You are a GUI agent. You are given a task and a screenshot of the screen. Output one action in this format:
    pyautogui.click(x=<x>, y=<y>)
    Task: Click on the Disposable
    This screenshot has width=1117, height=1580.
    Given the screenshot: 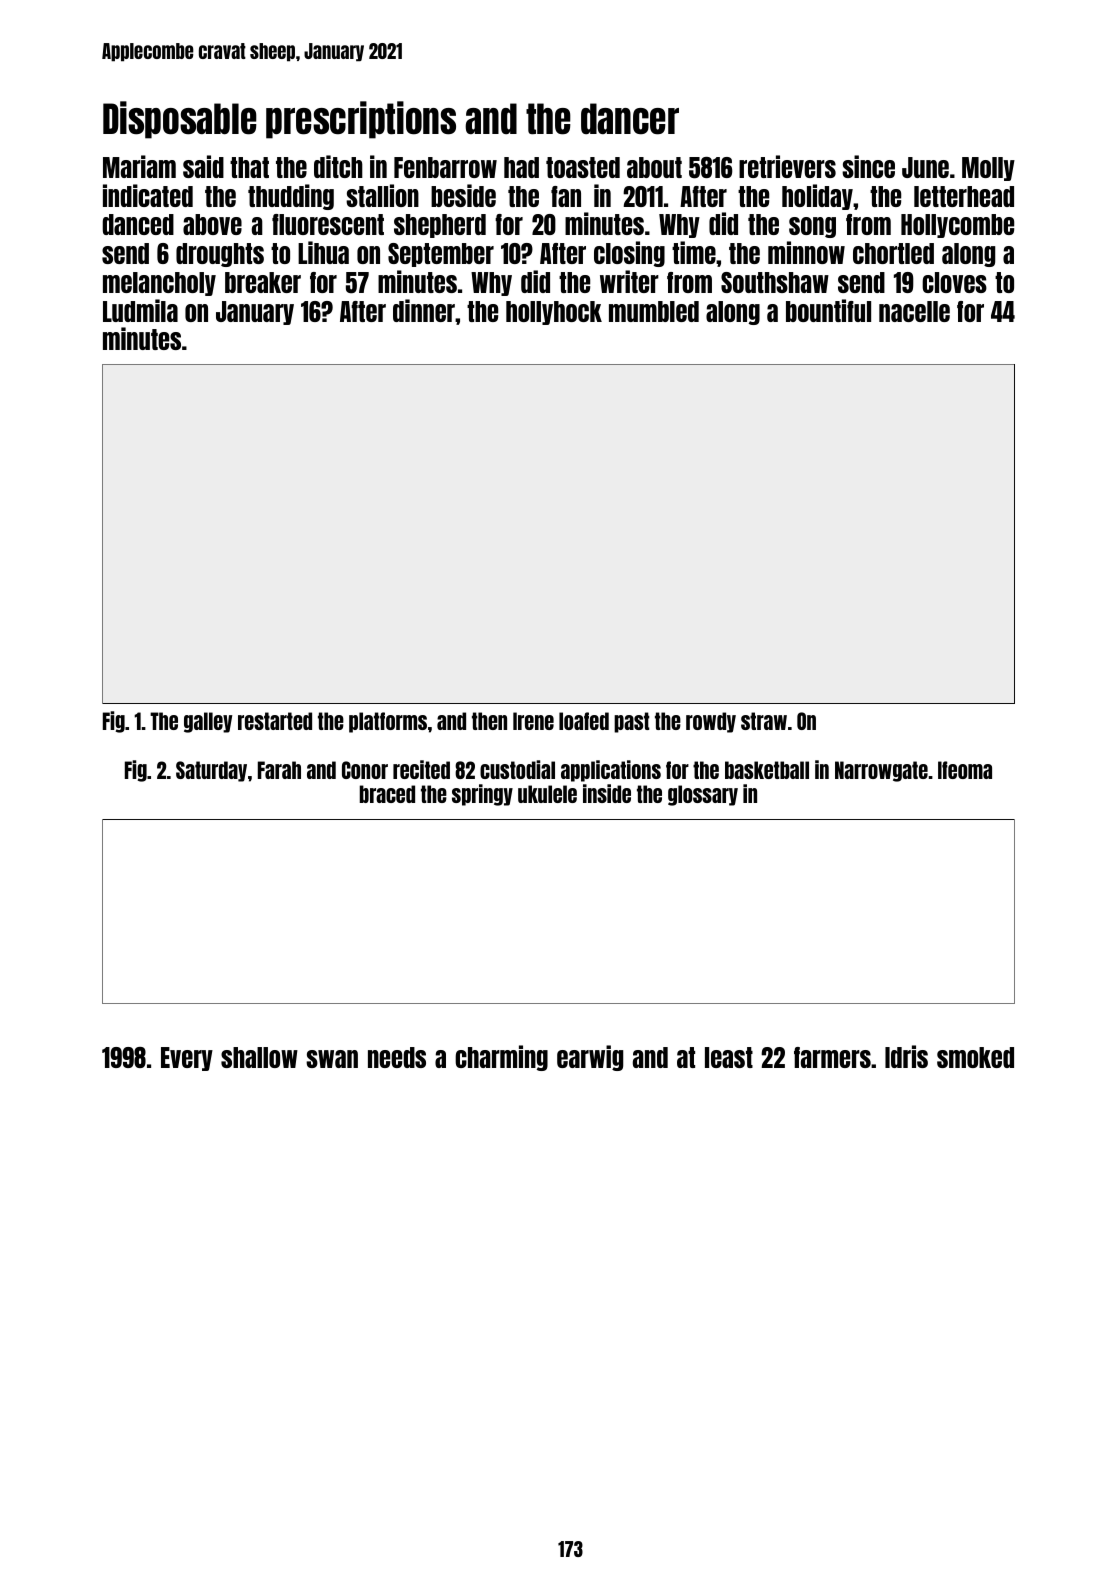 What is the action you would take?
    pyautogui.click(x=180, y=120)
